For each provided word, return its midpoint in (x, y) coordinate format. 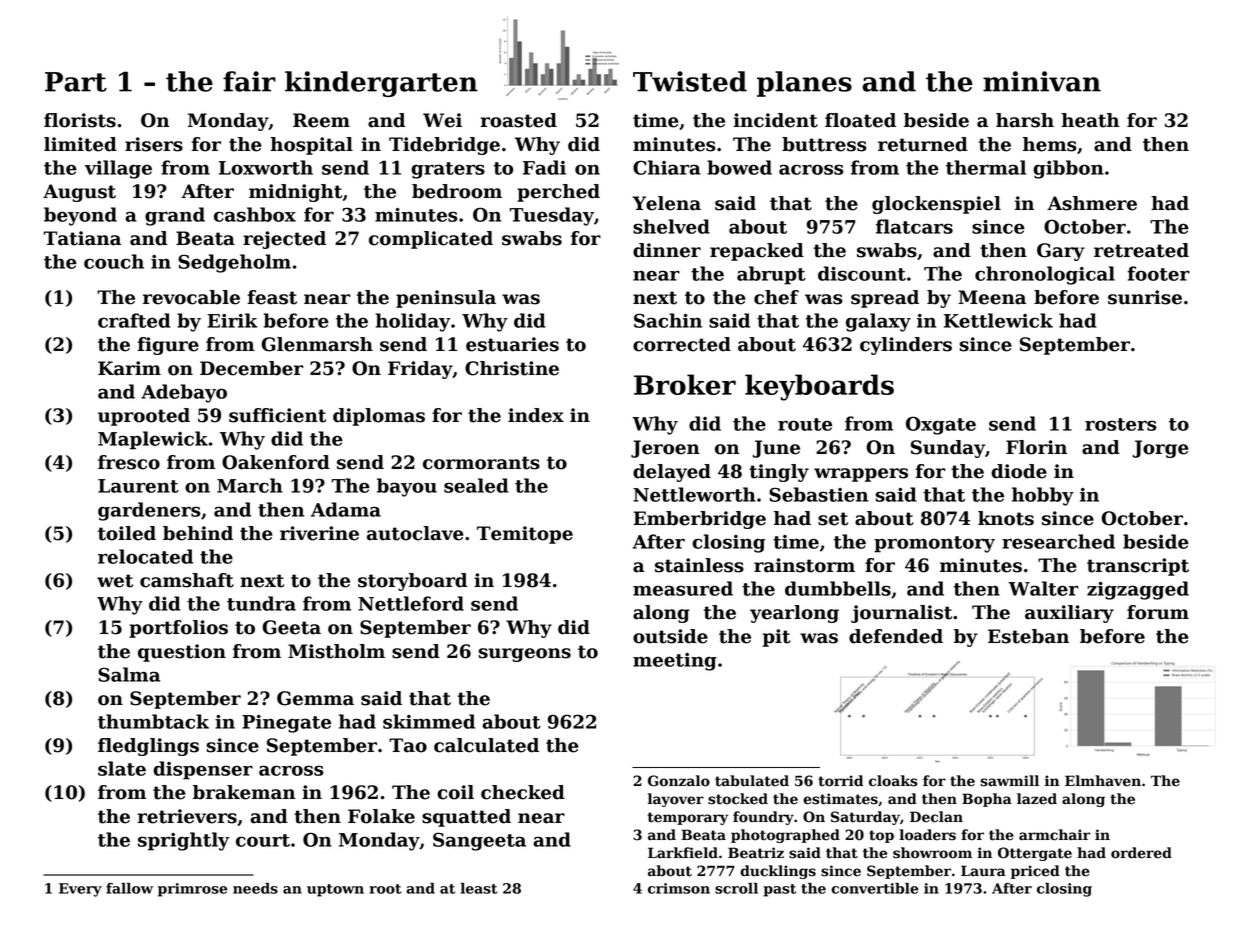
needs (255, 888)
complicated (431, 240)
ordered (1141, 853)
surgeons (525, 655)
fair (249, 81)
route (805, 424)
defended (896, 636)
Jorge (1161, 449)
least (479, 888)
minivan (1042, 81)
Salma (129, 674)
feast (272, 297)
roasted (518, 120)
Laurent (138, 486)
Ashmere (1092, 203)
